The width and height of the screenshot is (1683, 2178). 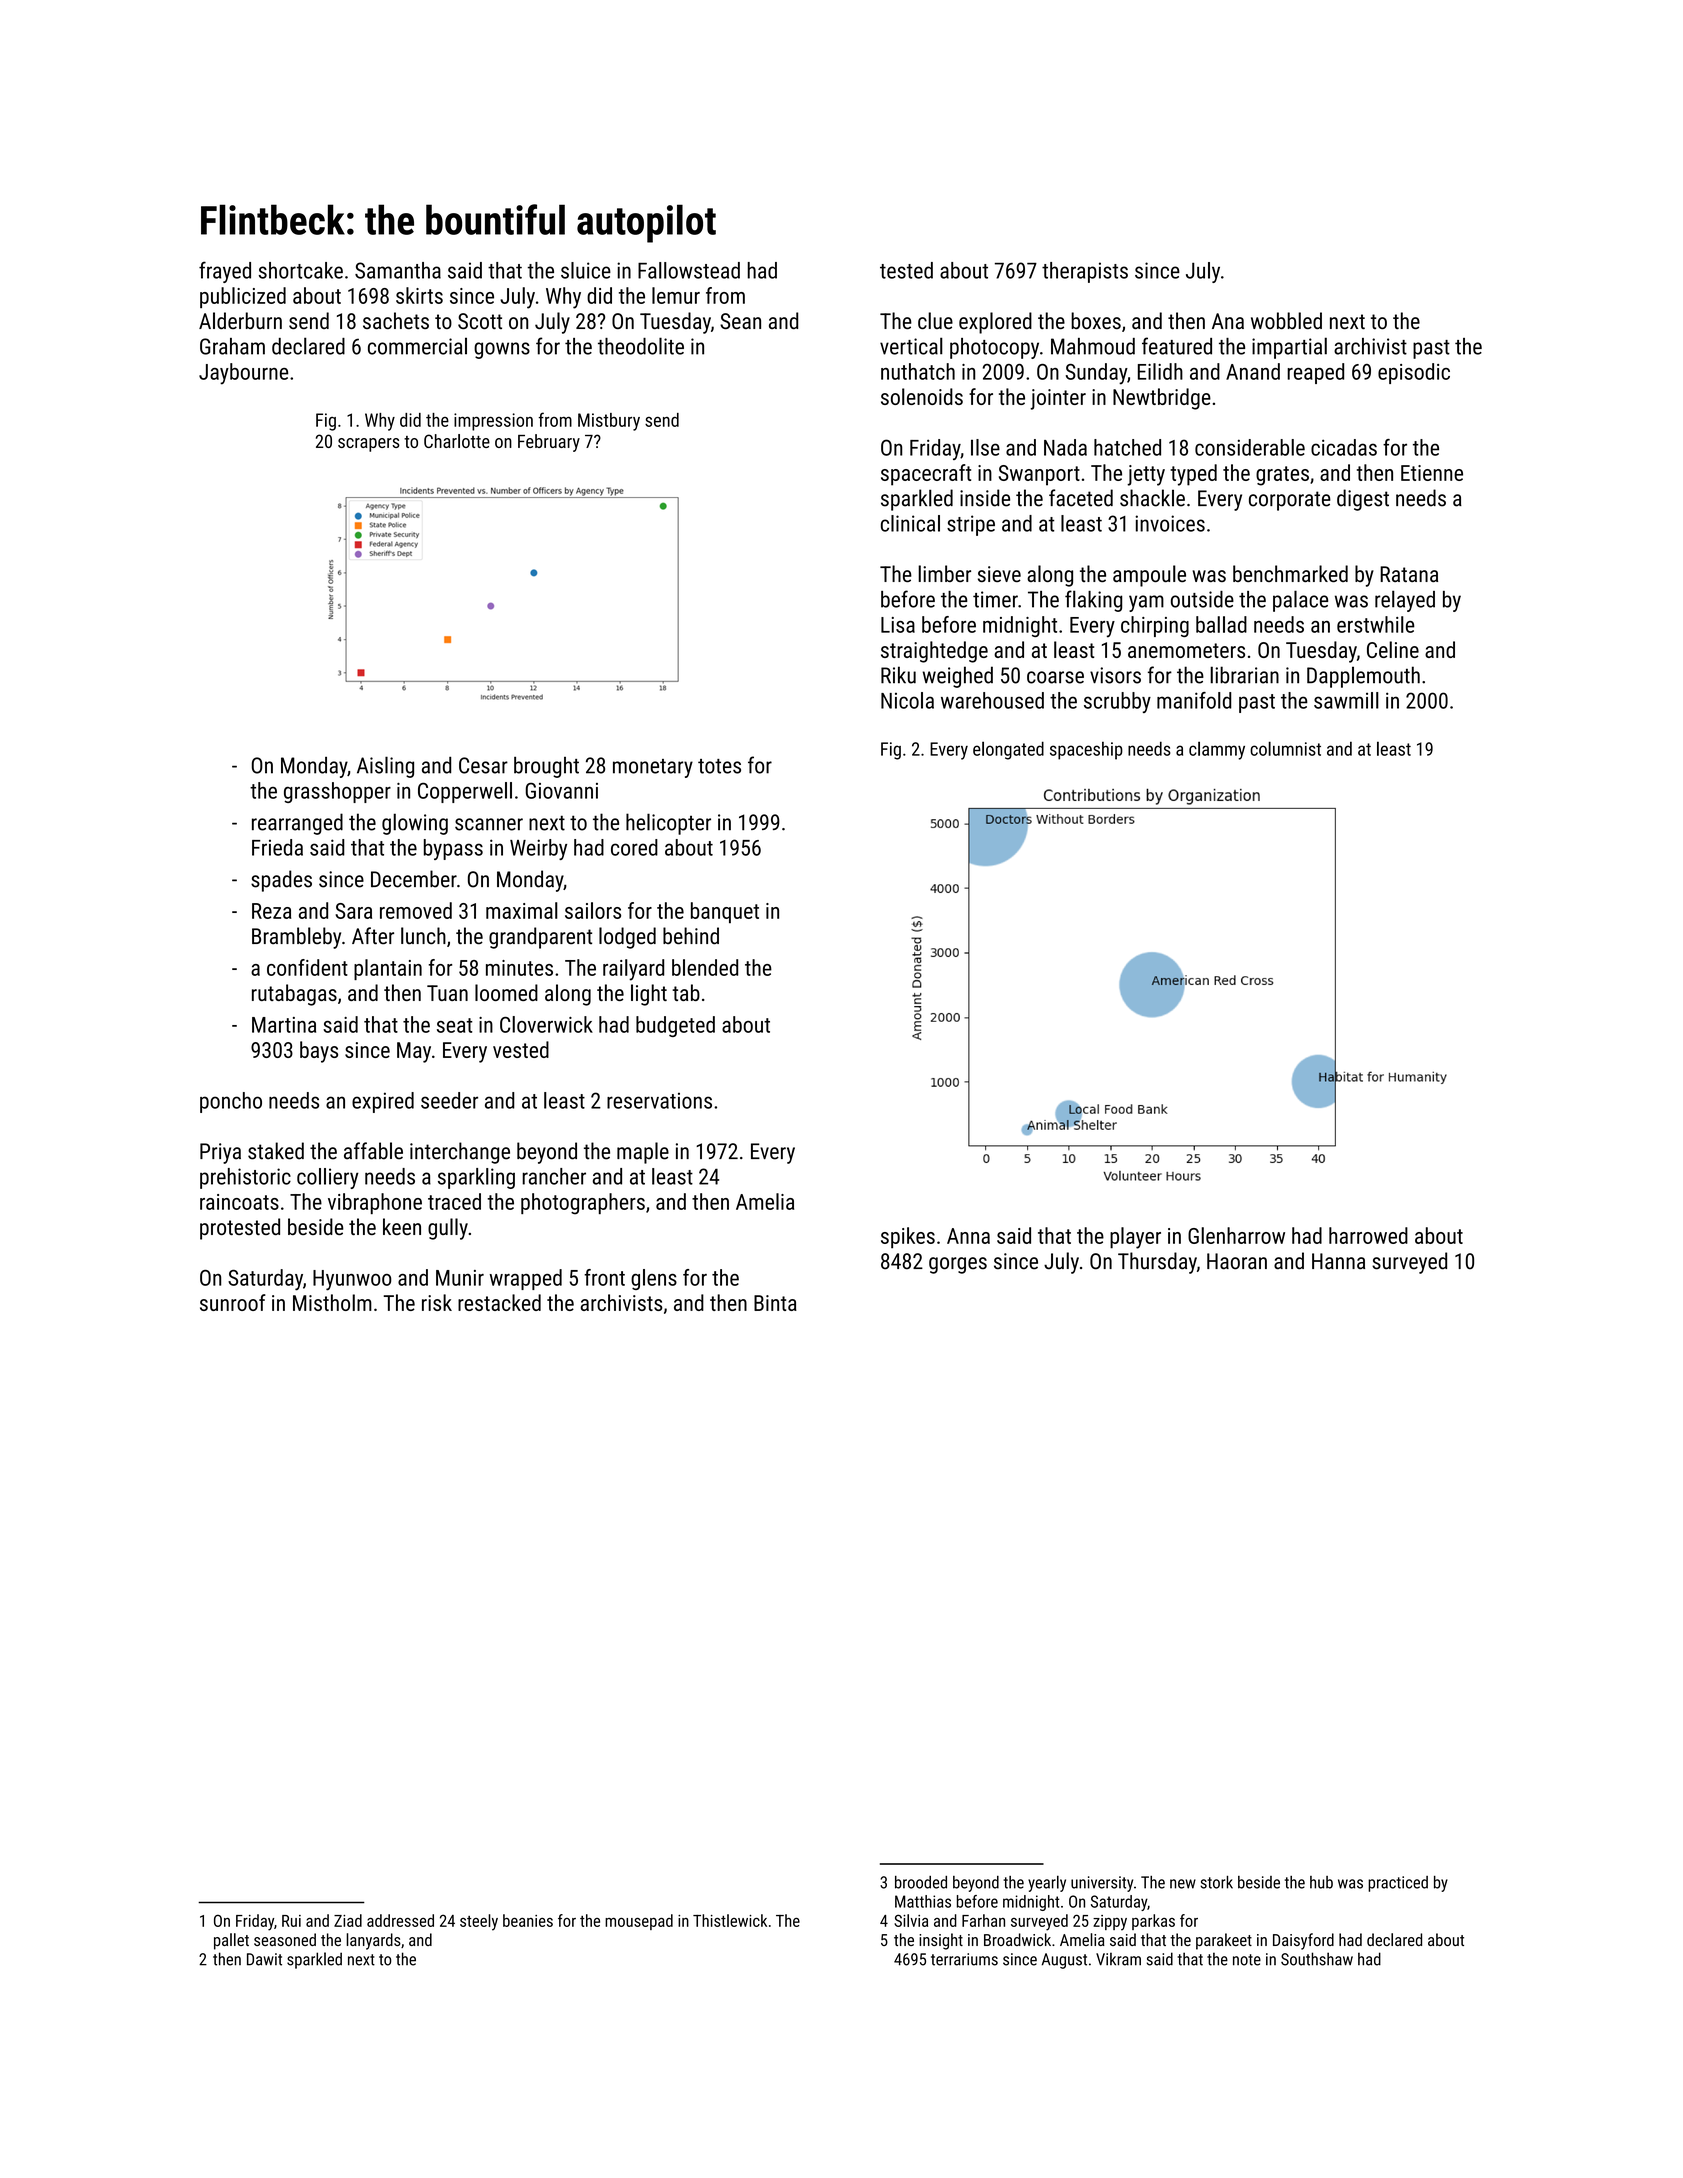 What do you see at coordinates (1368, 1235) in the screenshot?
I see `harrowed` at bounding box center [1368, 1235].
